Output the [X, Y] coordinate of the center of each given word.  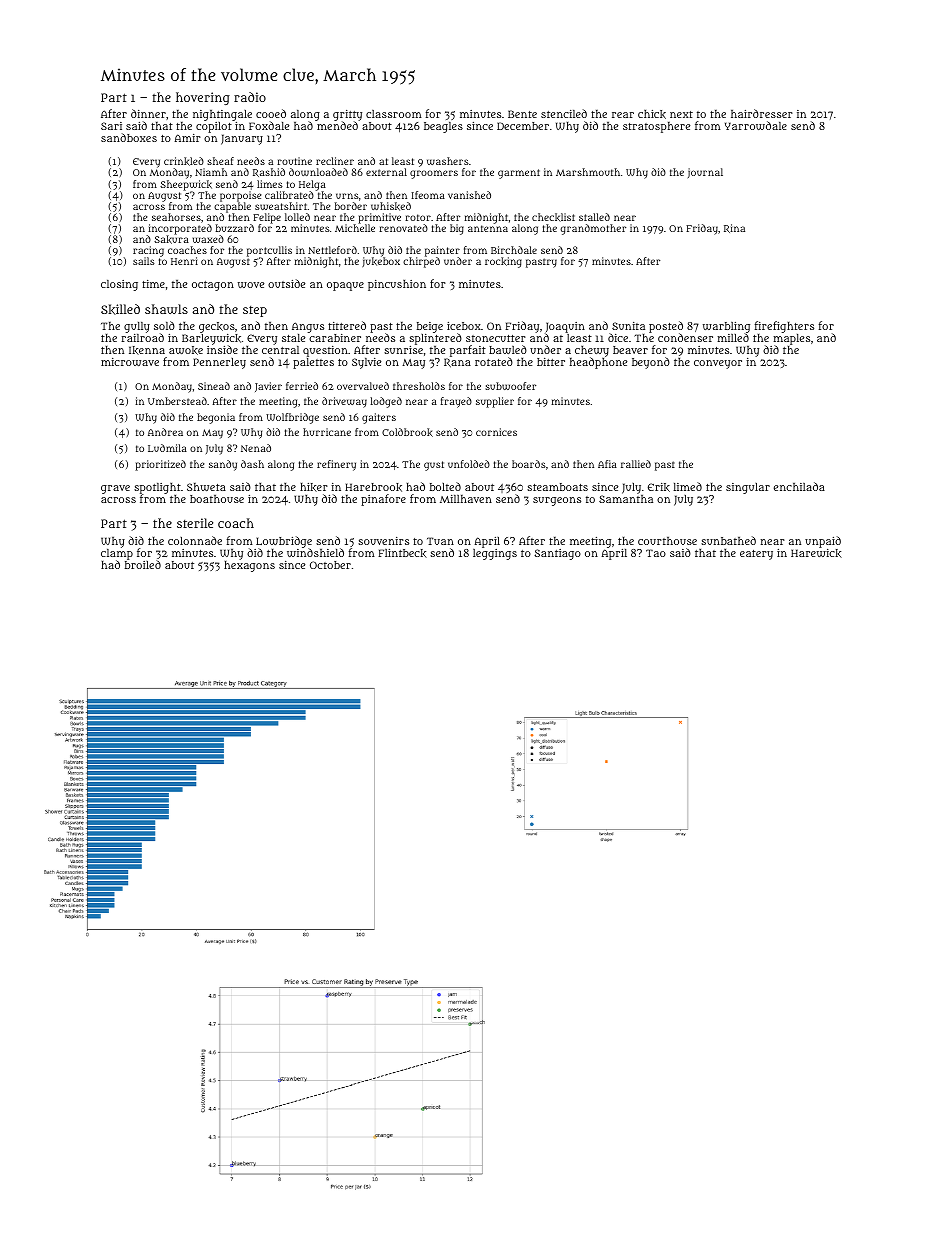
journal [705, 173]
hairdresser [762, 113]
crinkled [184, 161]
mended [337, 126]
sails [144, 261]
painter [442, 252]
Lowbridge [284, 542]
